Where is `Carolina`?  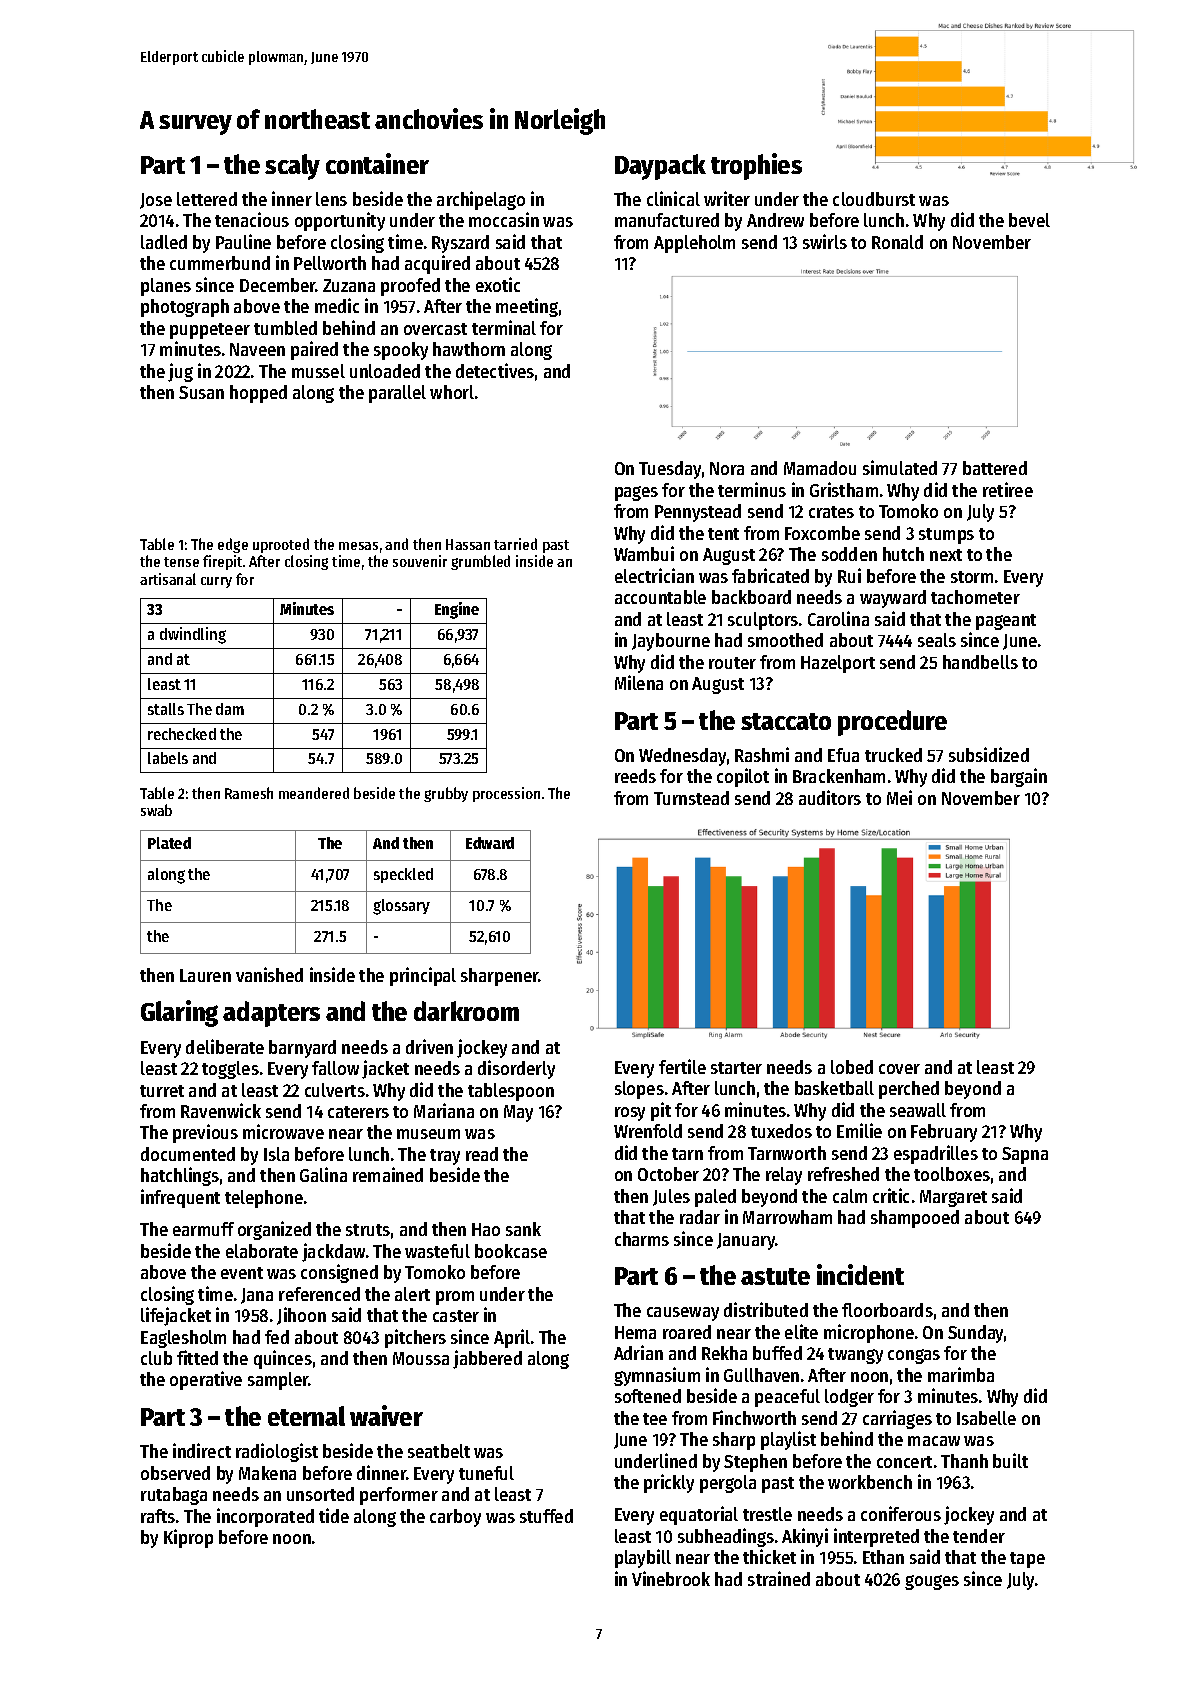
Carolina is located at coordinates (838, 618).
